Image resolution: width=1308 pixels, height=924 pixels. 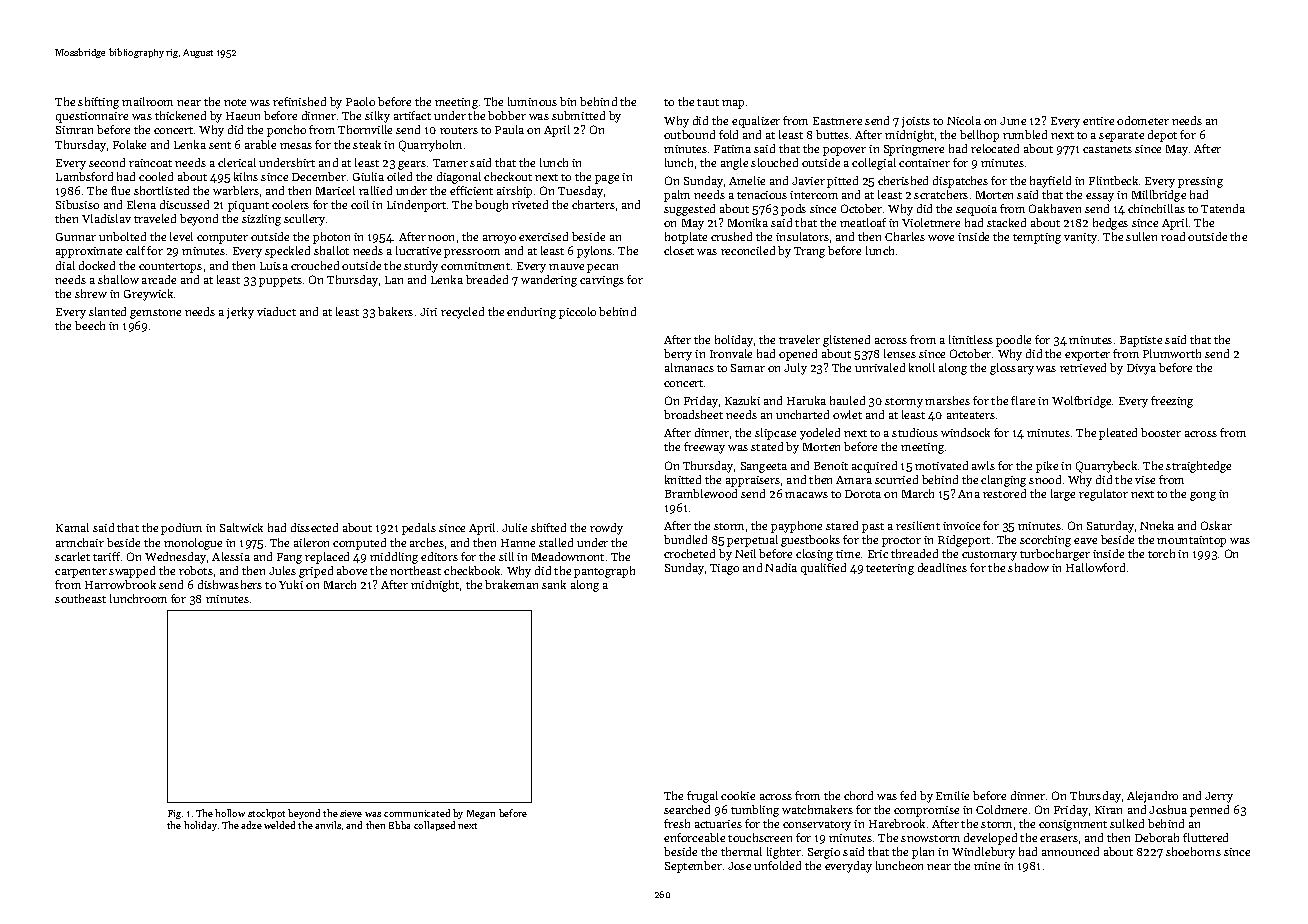 What do you see at coordinates (161, 190) in the image?
I see `shortlisted` at bounding box center [161, 190].
